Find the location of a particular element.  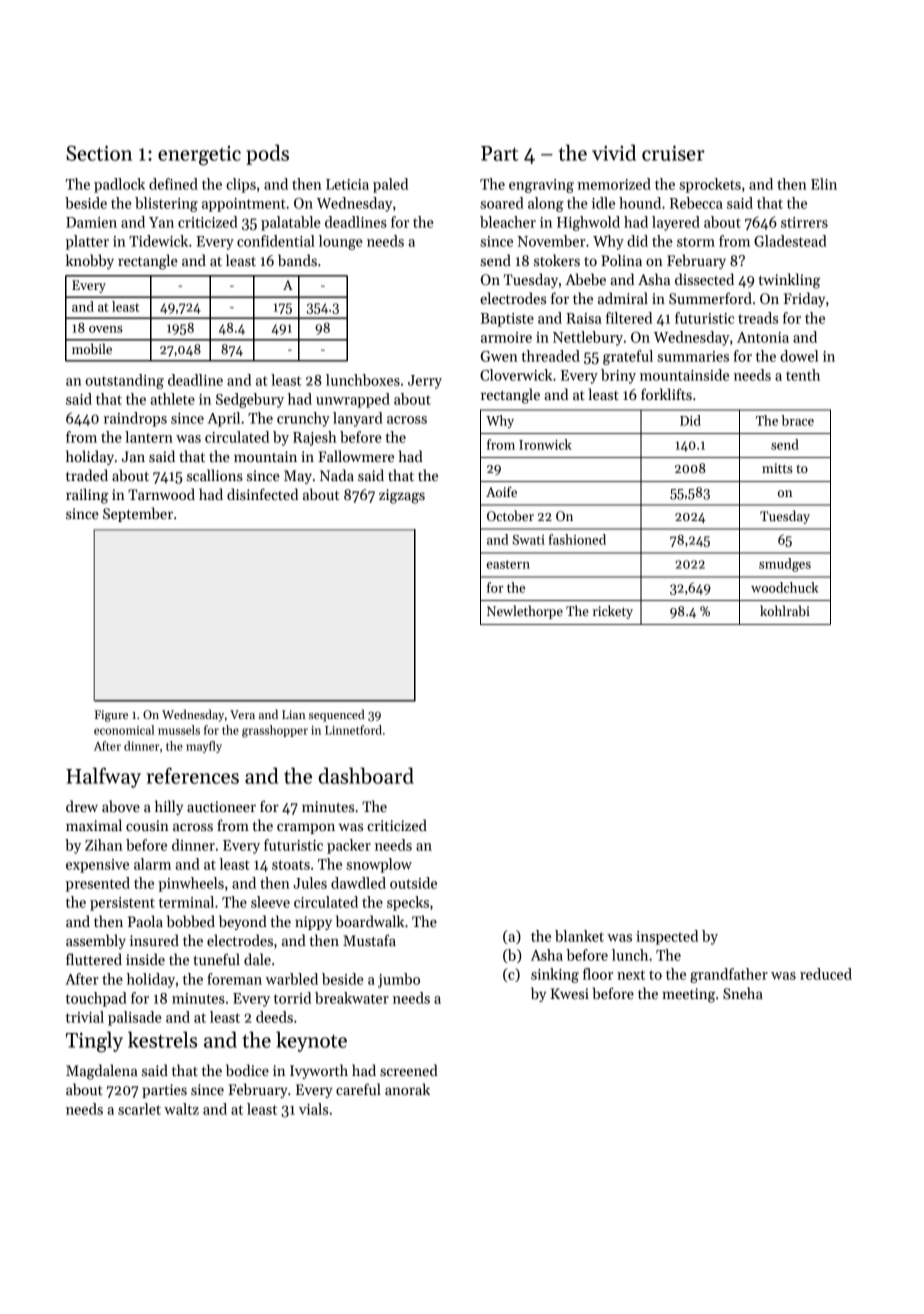

grandfather is located at coordinates (729, 975).
